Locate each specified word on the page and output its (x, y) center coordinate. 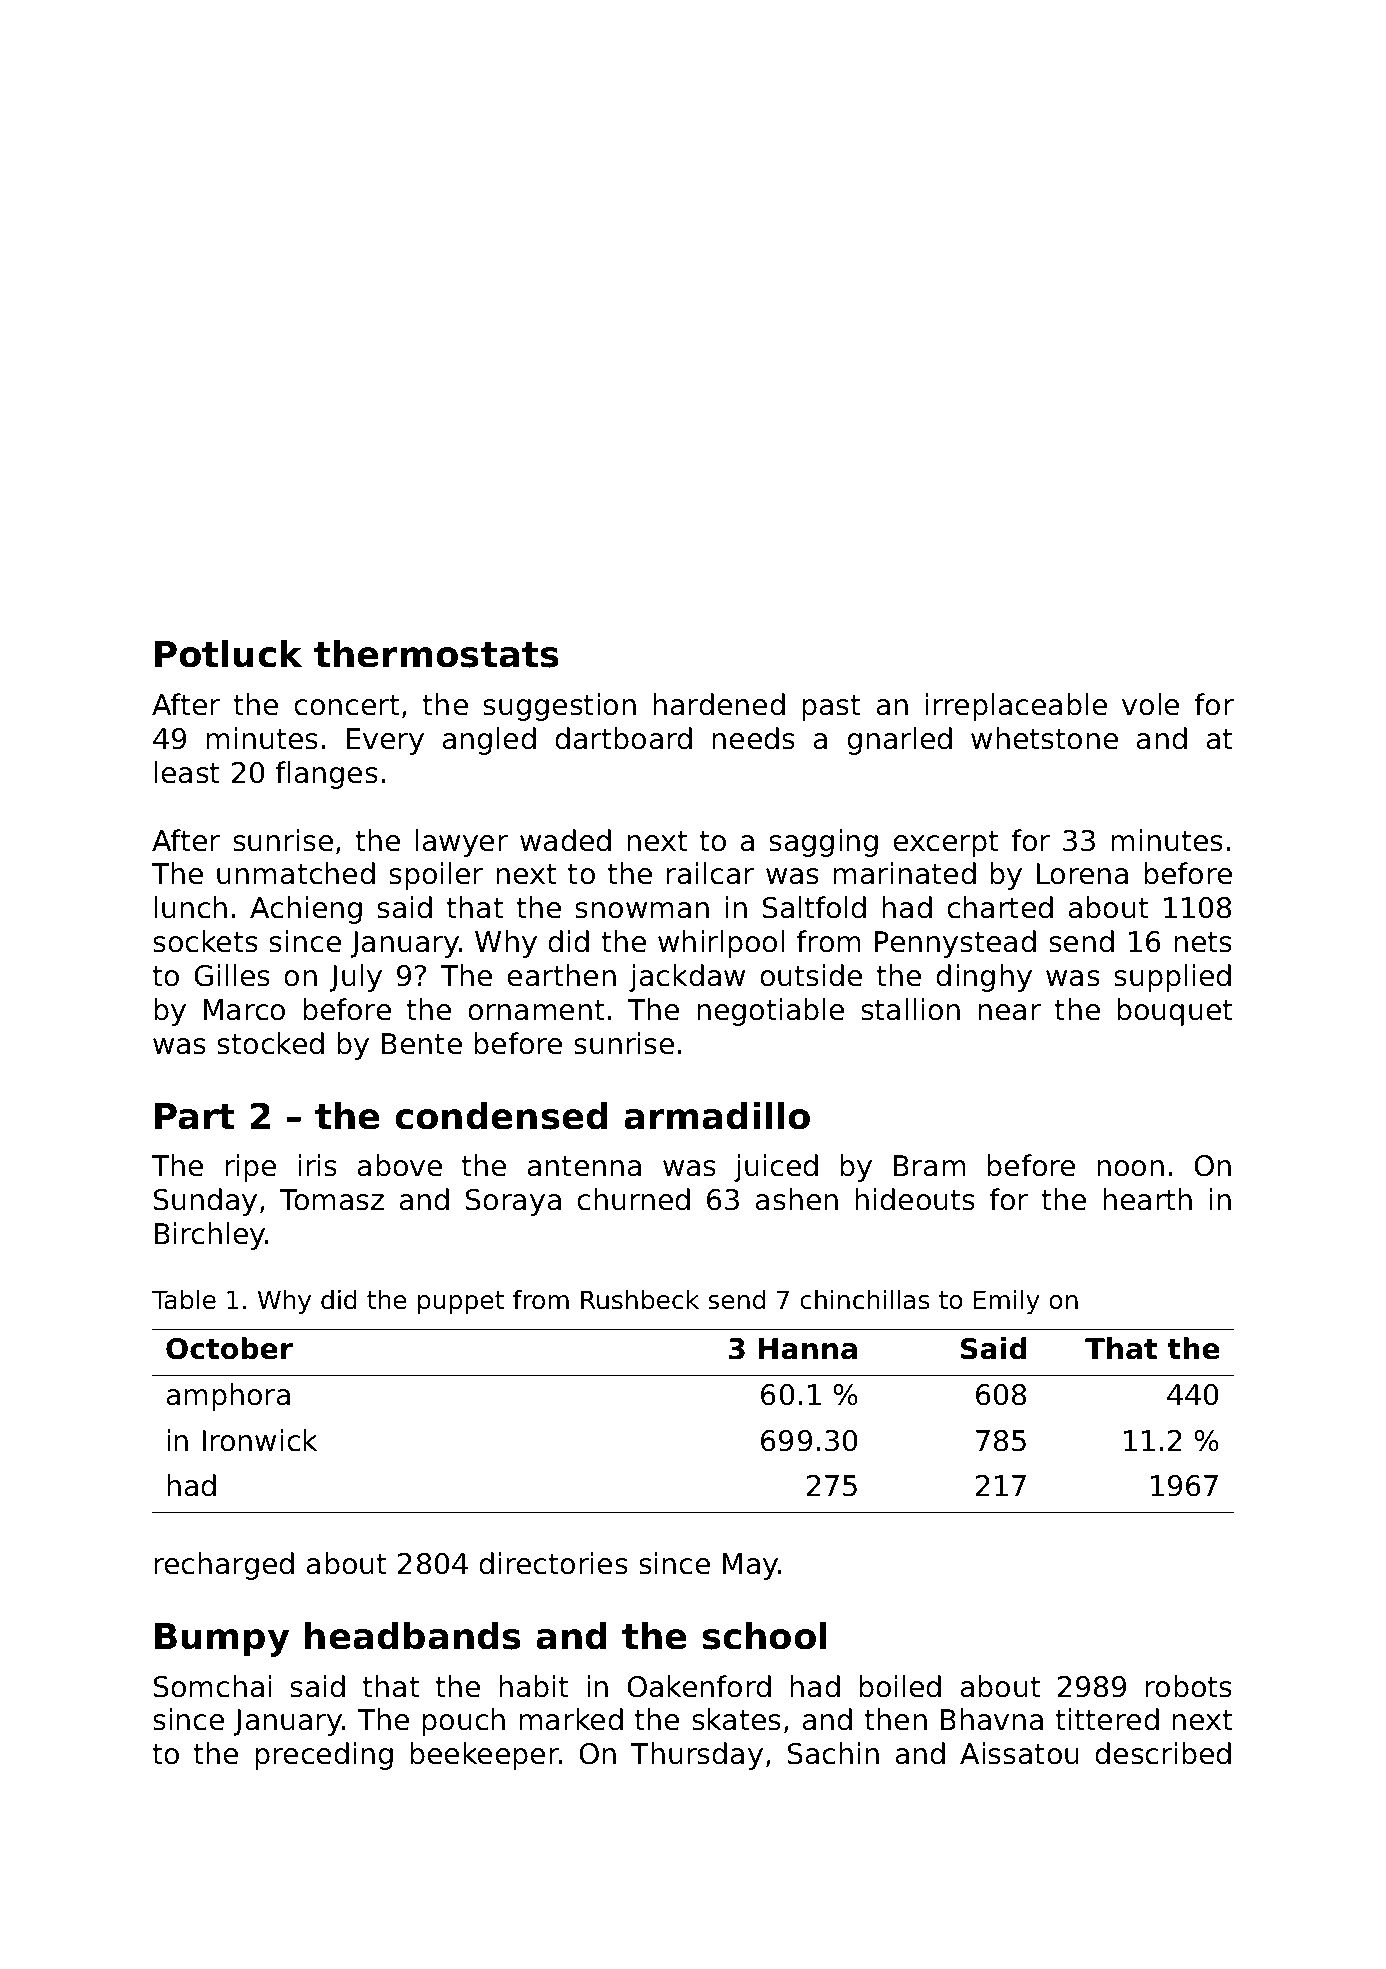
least (187, 772)
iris (317, 1165)
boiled (900, 1686)
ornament (536, 1010)
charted (1000, 907)
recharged (224, 1566)
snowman (642, 910)
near (1009, 1012)
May (751, 1566)
